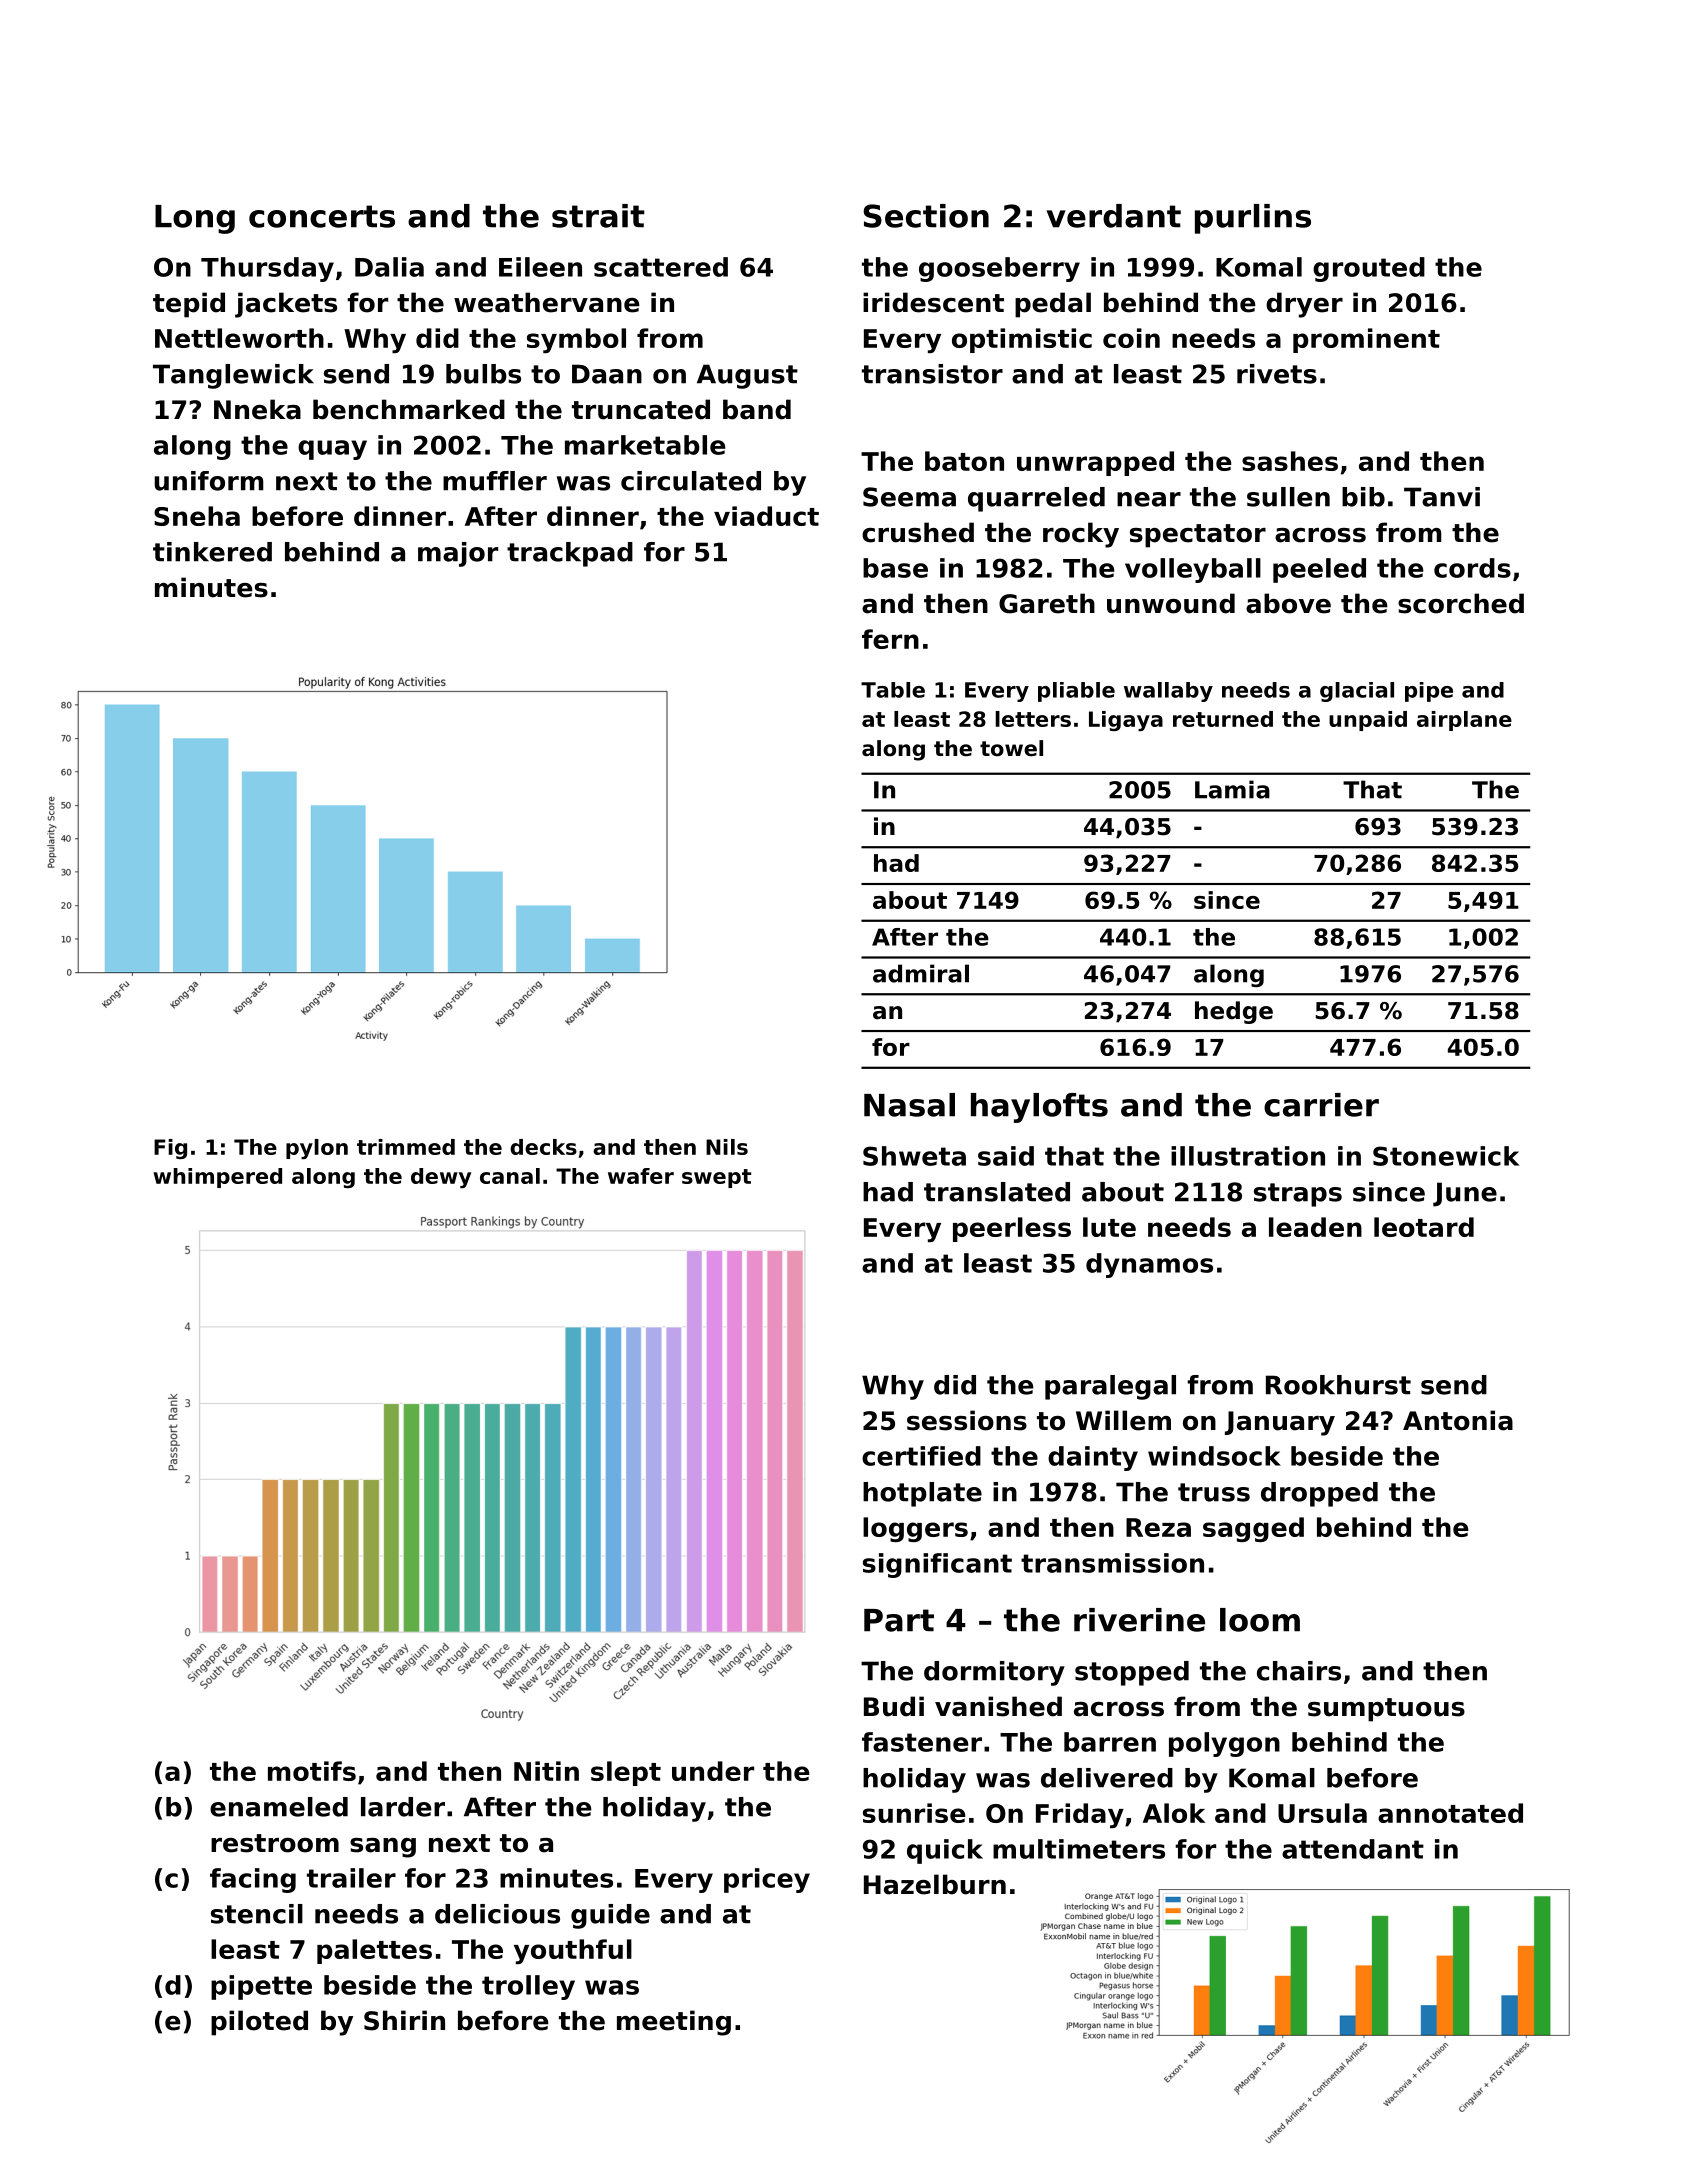 This screenshot has height=2178, width=1683. What do you see at coordinates (483, 374) in the screenshot?
I see `bulbs` at bounding box center [483, 374].
